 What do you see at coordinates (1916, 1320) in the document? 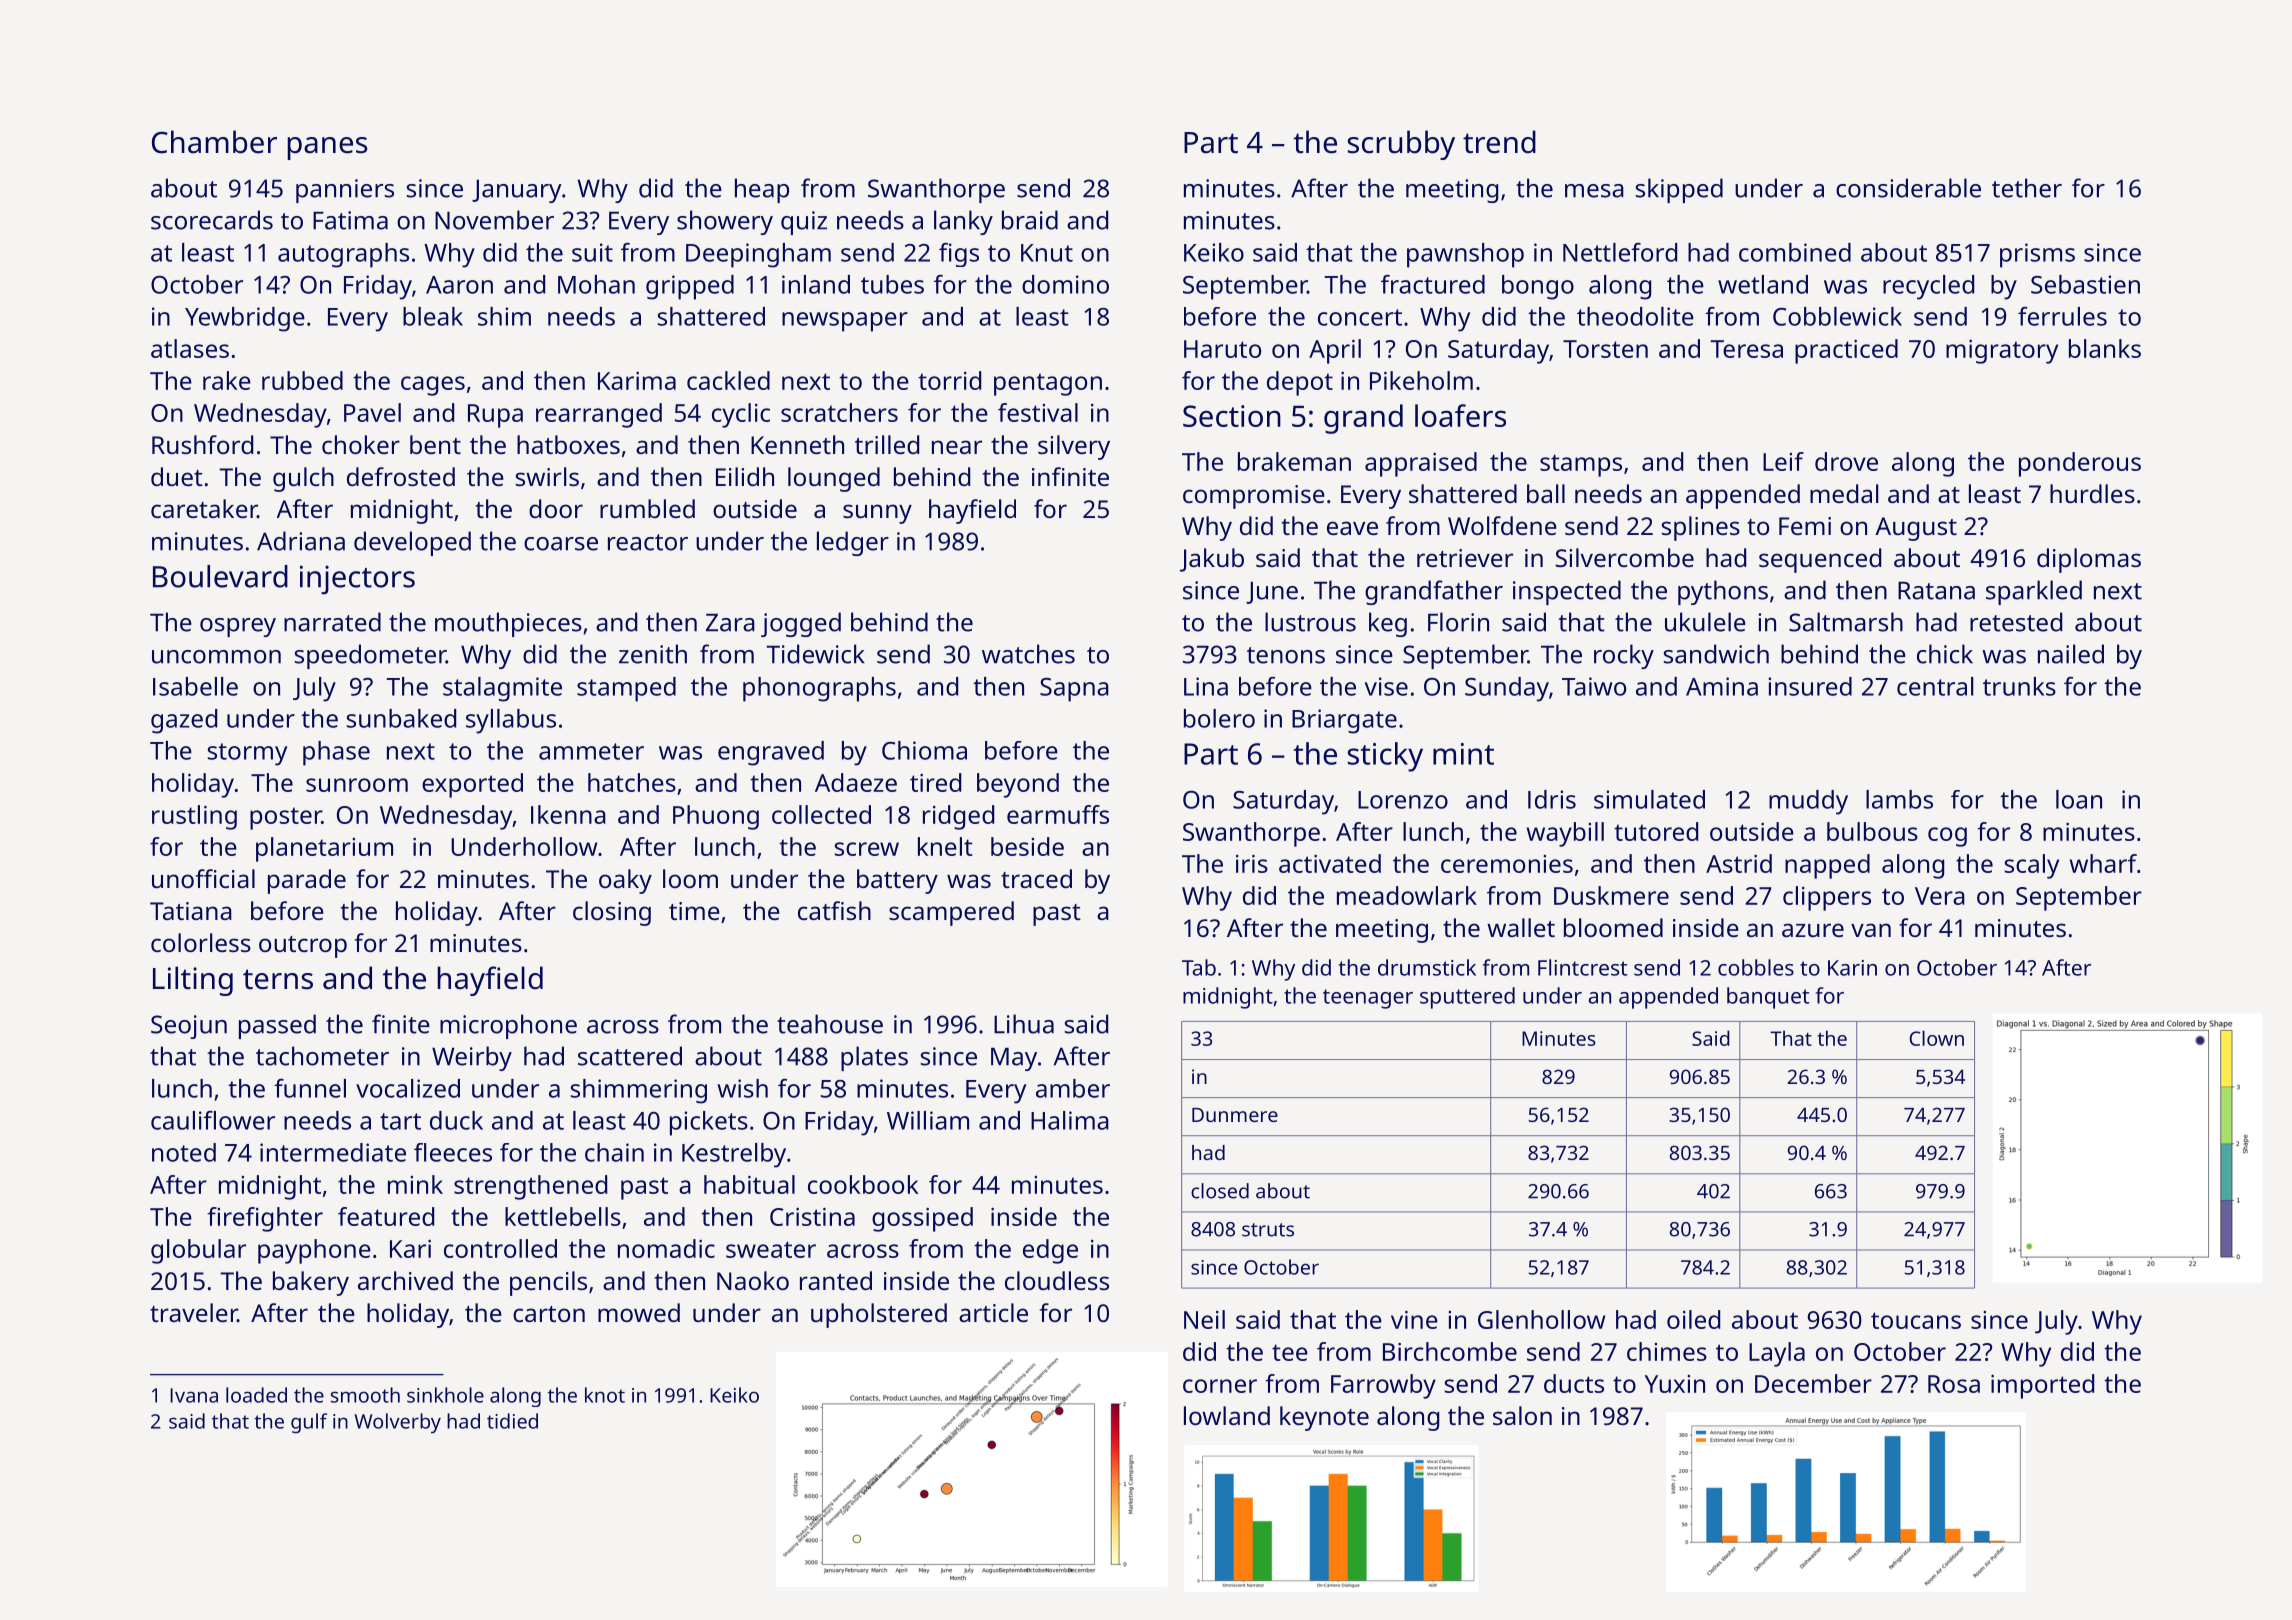
I see `toucans` at bounding box center [1916, 1320].
